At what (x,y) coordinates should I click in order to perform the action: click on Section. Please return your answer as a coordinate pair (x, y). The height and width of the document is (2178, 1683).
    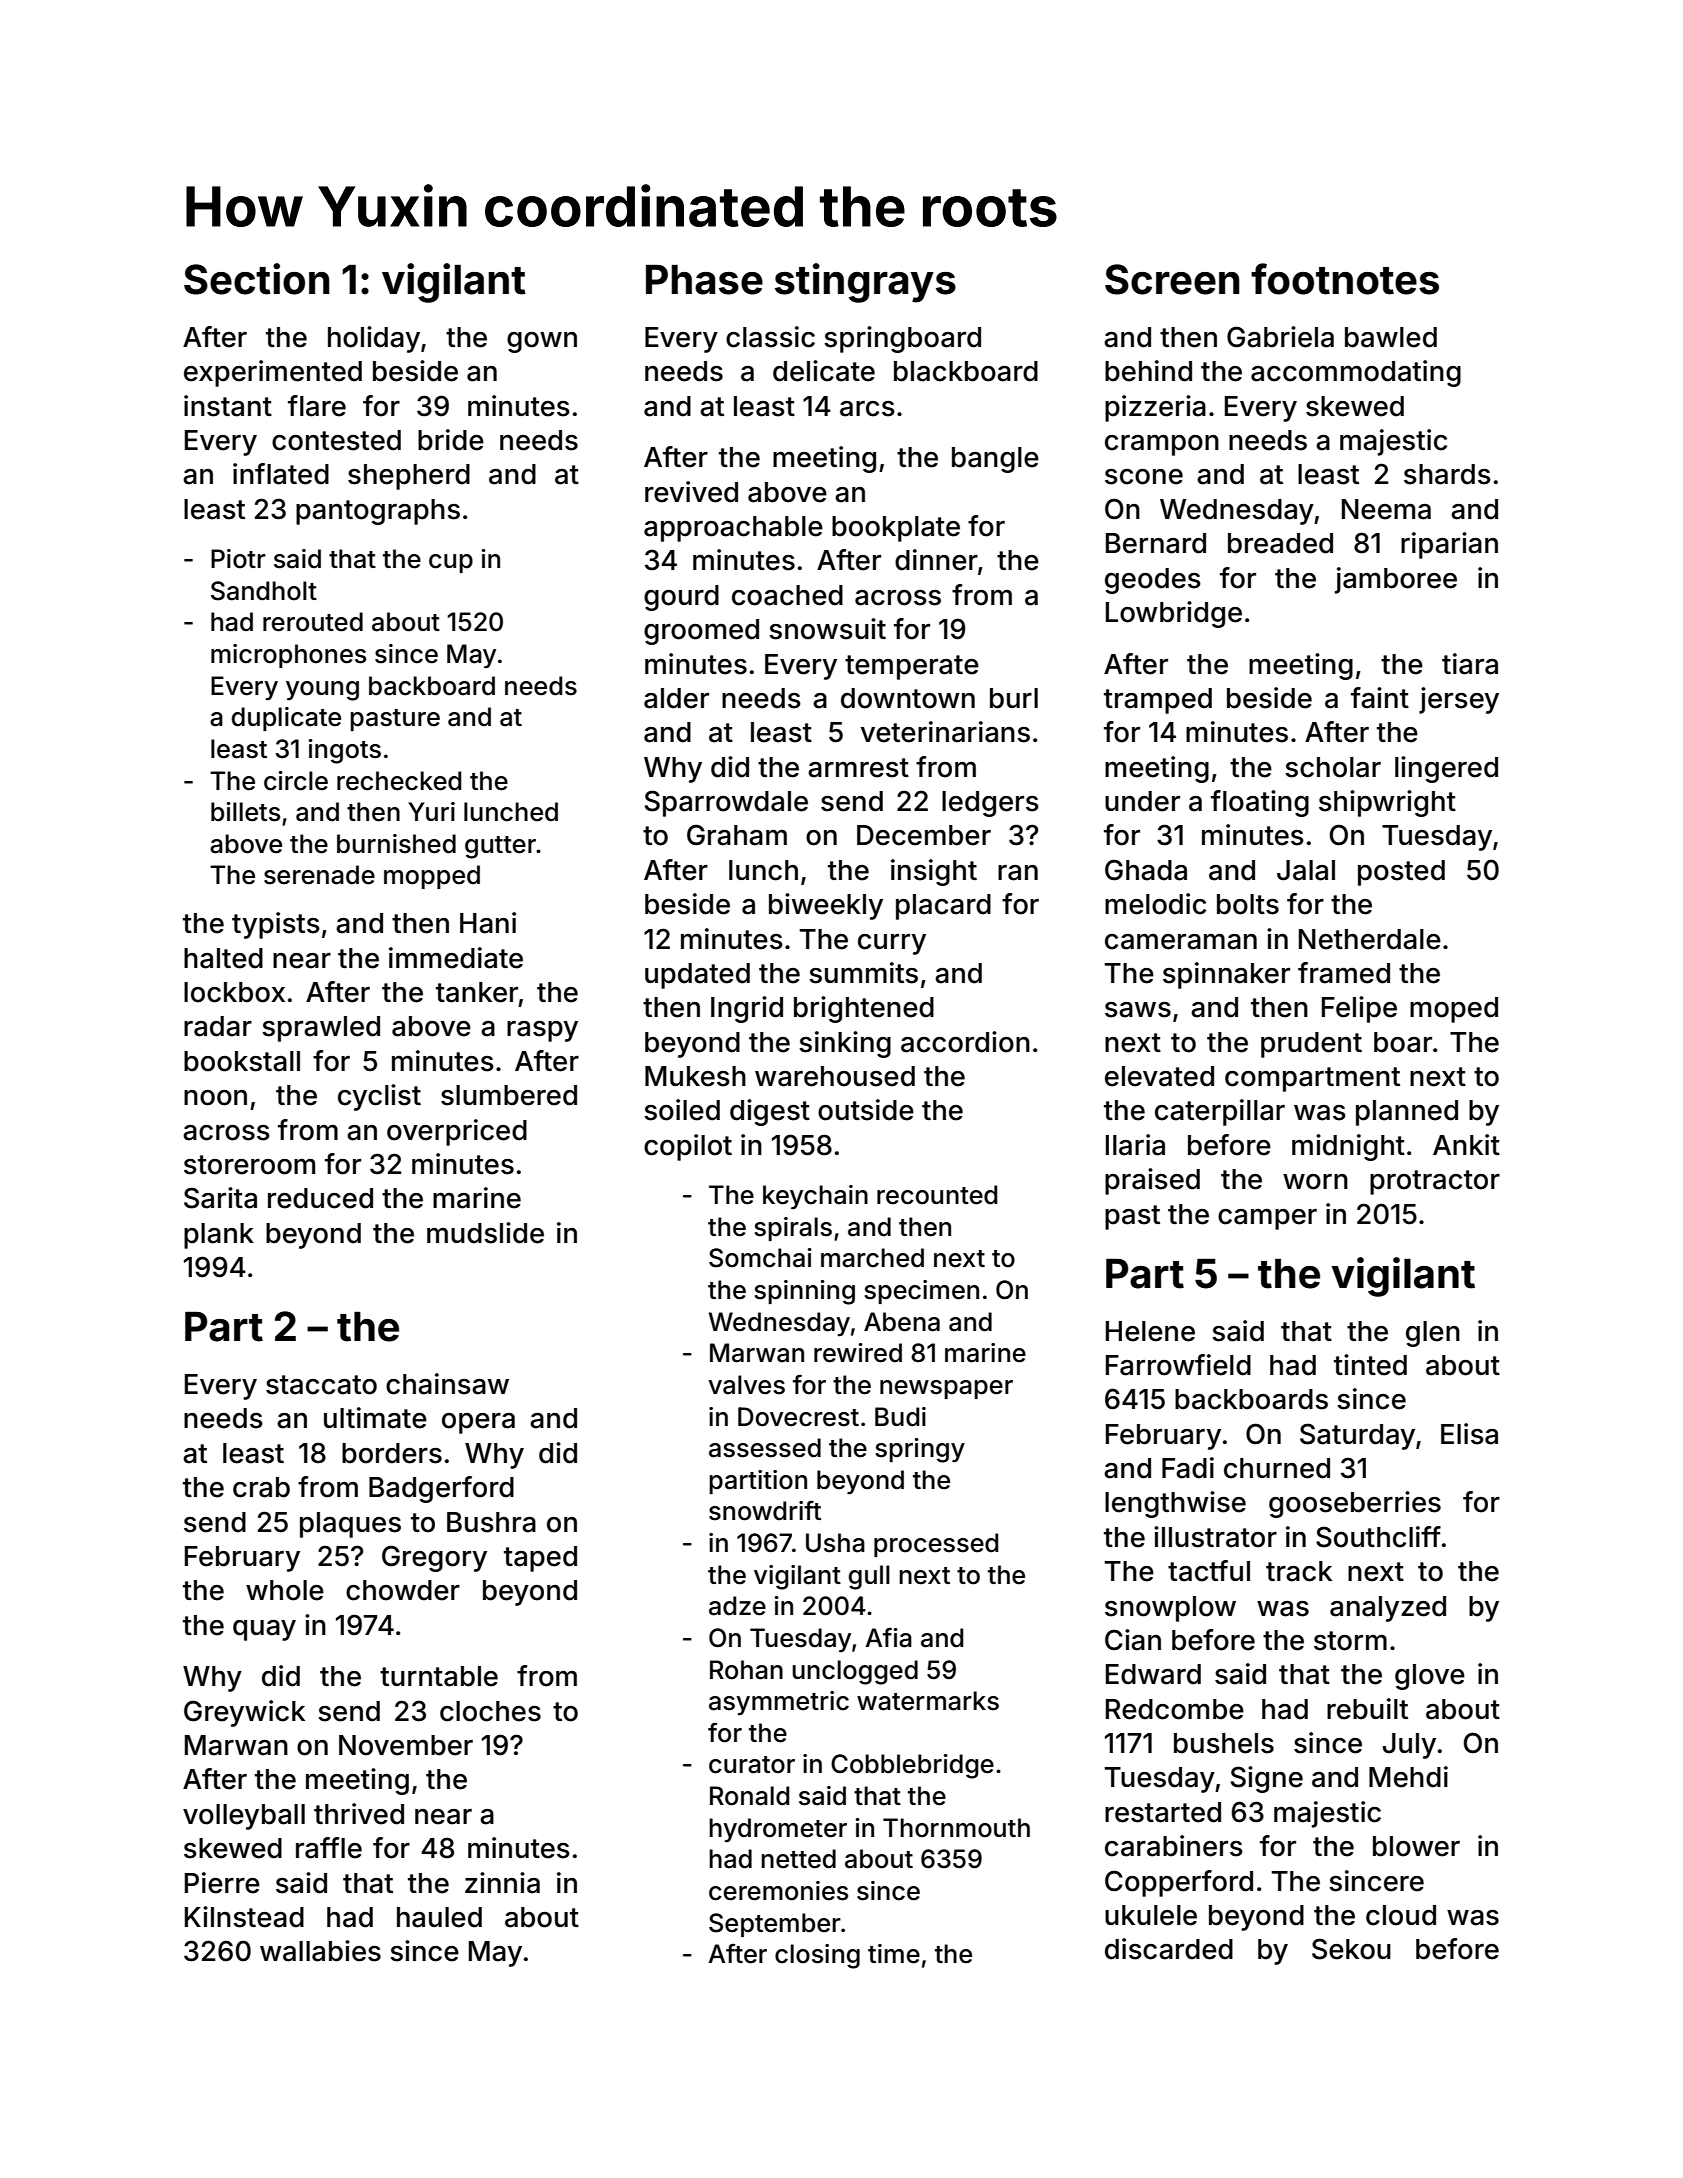
    Looking at the image, I should click on (257, 279).
